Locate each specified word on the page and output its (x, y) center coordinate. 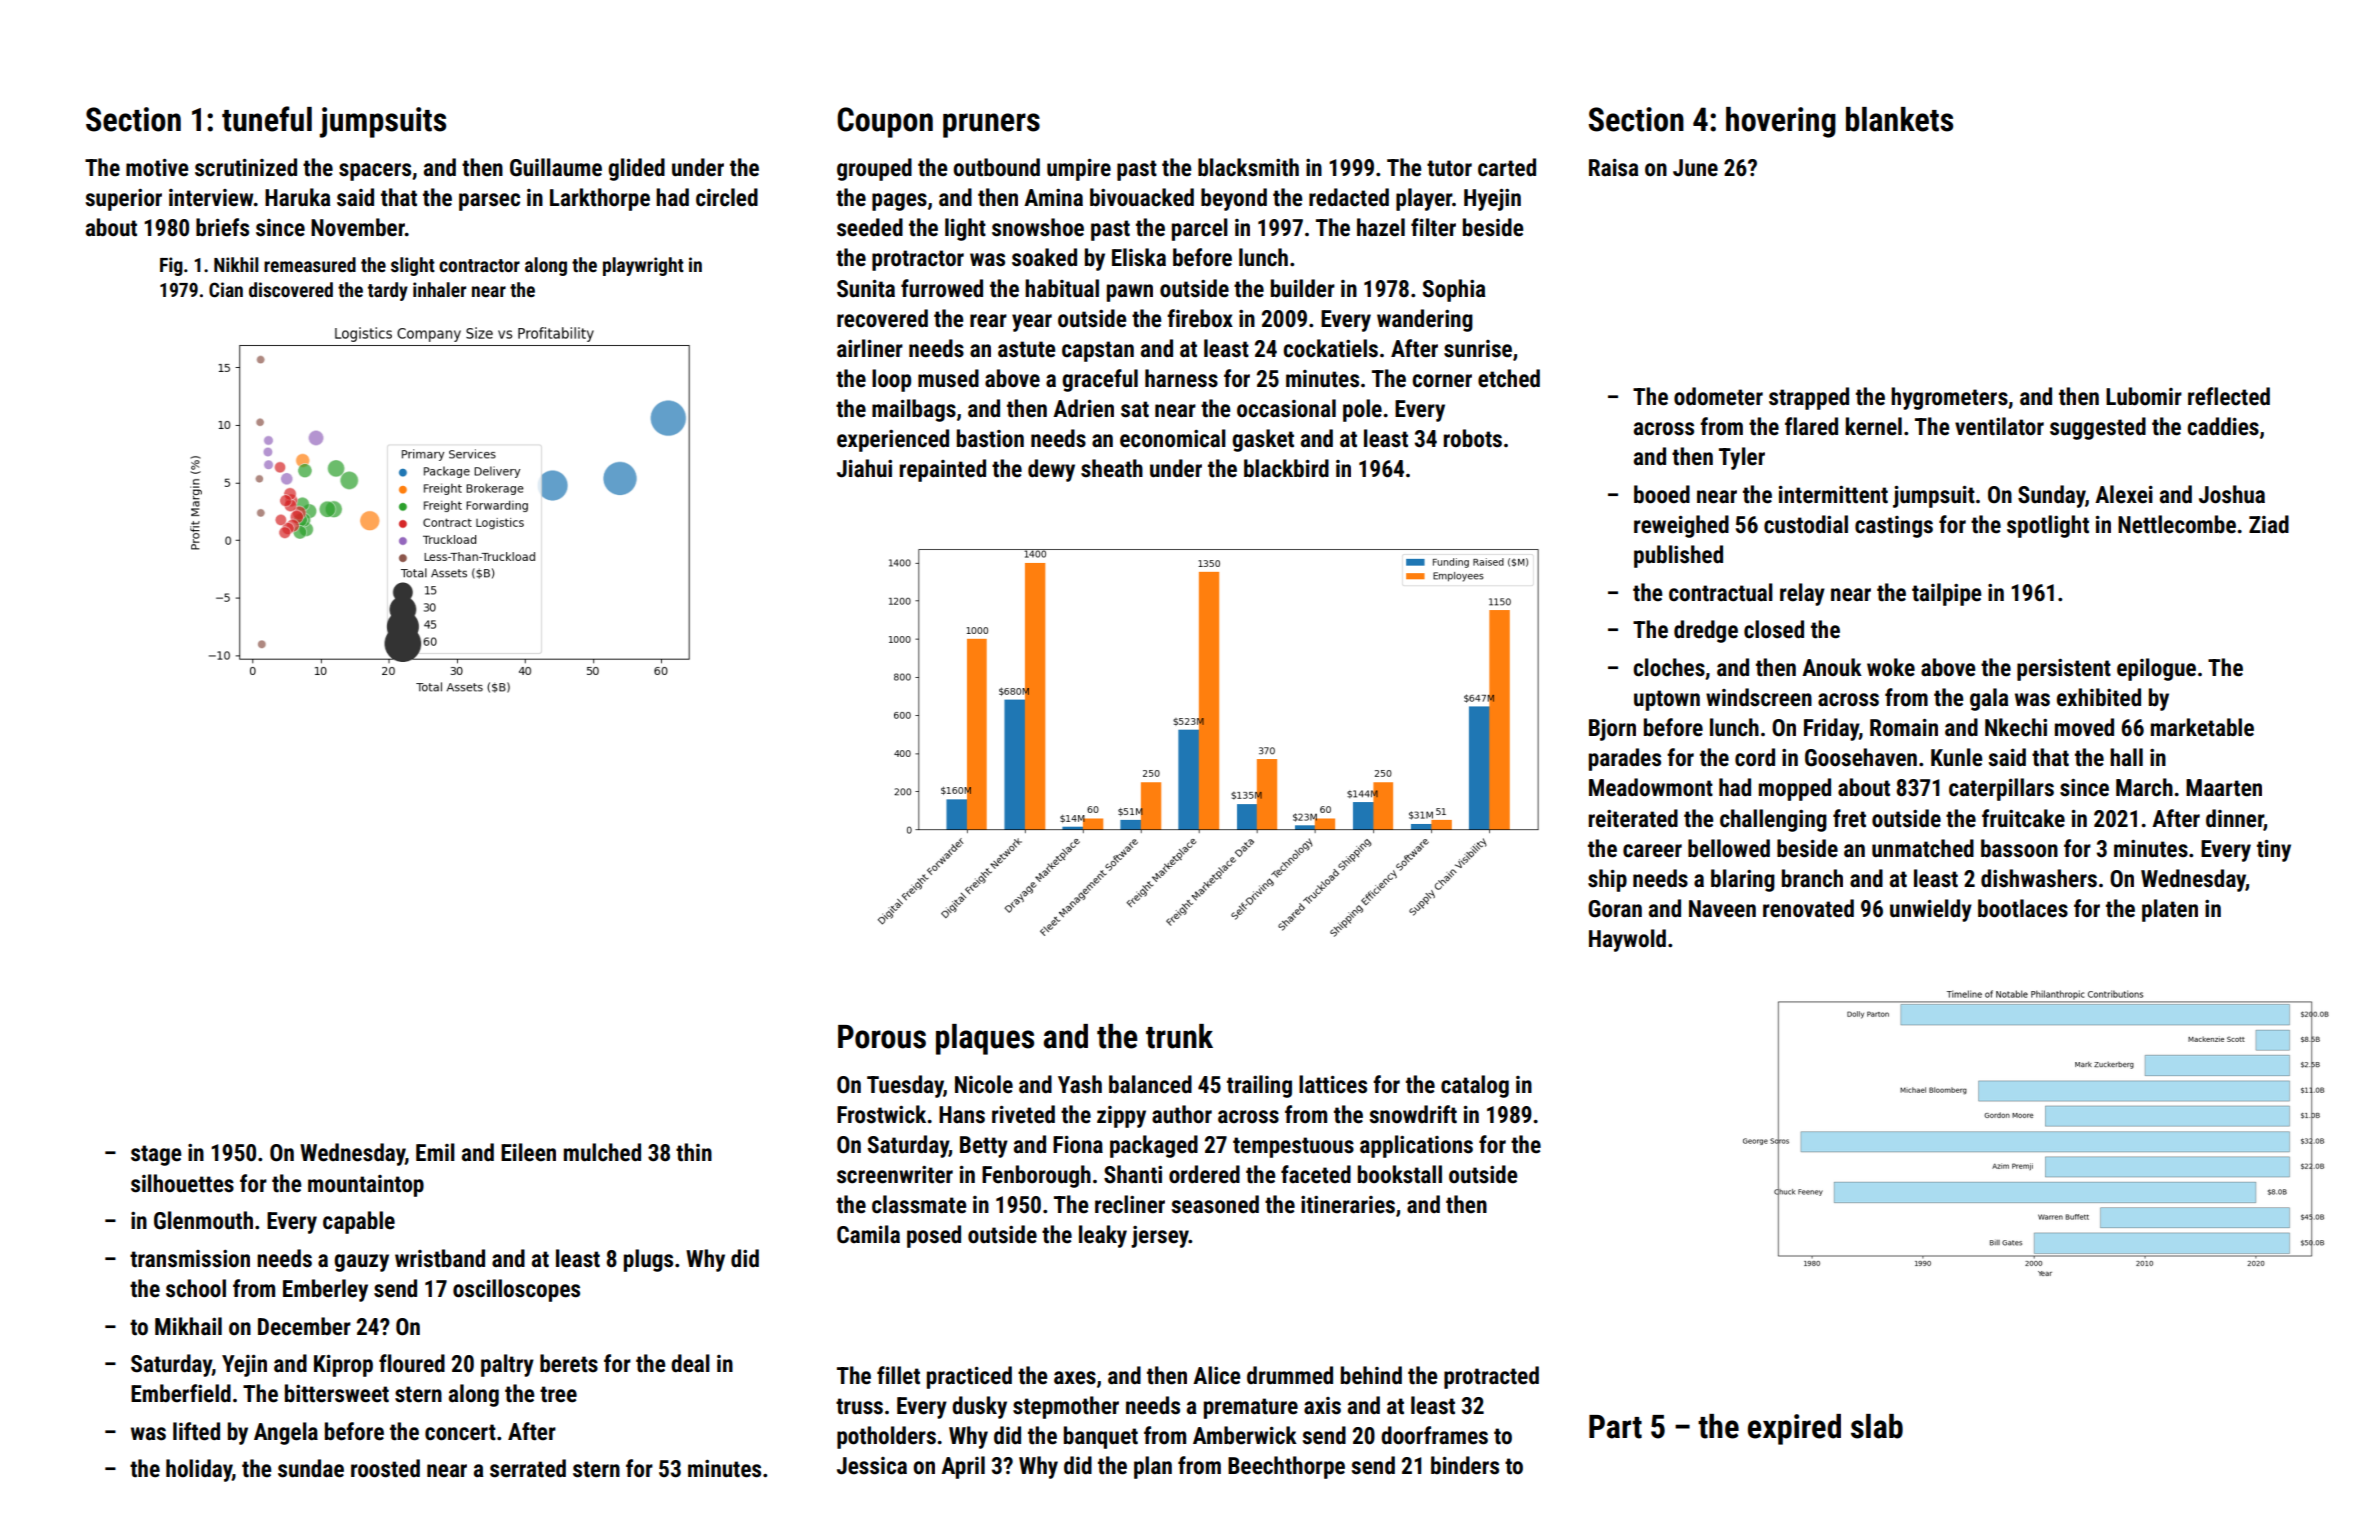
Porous (882, 1037)
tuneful (267, 119)
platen (2170, 910)
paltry (507, 1365)
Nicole (984, 1084)
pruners (991, 125)
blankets (1899, 119)
